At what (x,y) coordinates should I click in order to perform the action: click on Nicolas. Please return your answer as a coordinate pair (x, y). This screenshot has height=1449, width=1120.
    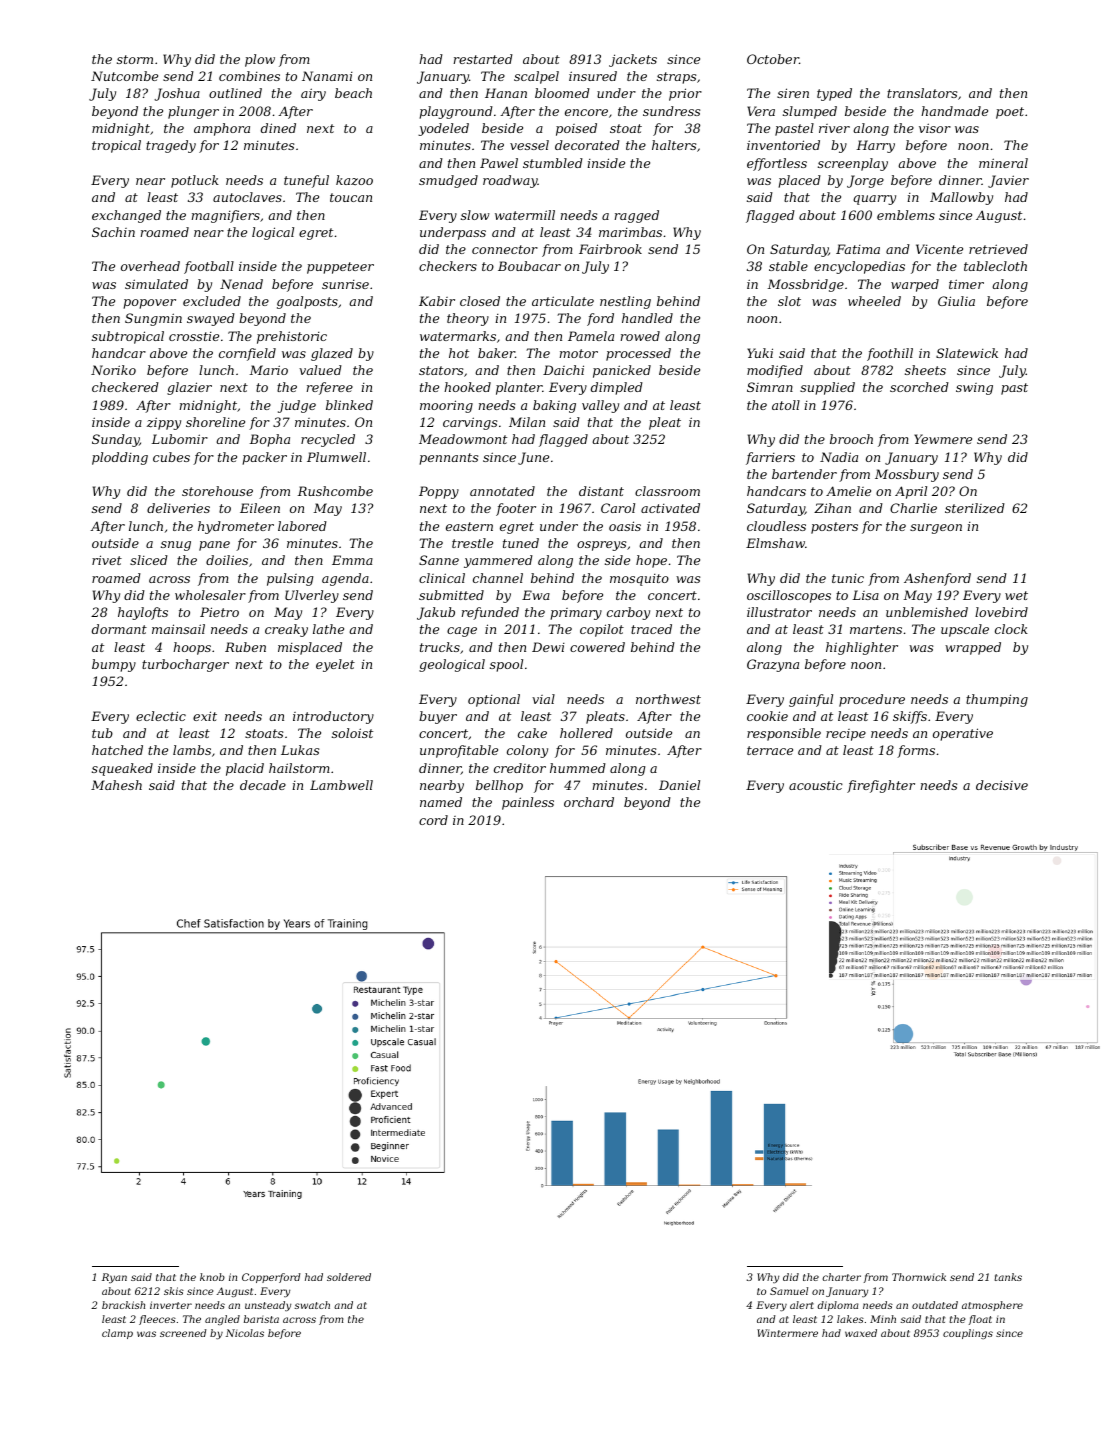
    Looking at the image, I should click on (245, 1333).
